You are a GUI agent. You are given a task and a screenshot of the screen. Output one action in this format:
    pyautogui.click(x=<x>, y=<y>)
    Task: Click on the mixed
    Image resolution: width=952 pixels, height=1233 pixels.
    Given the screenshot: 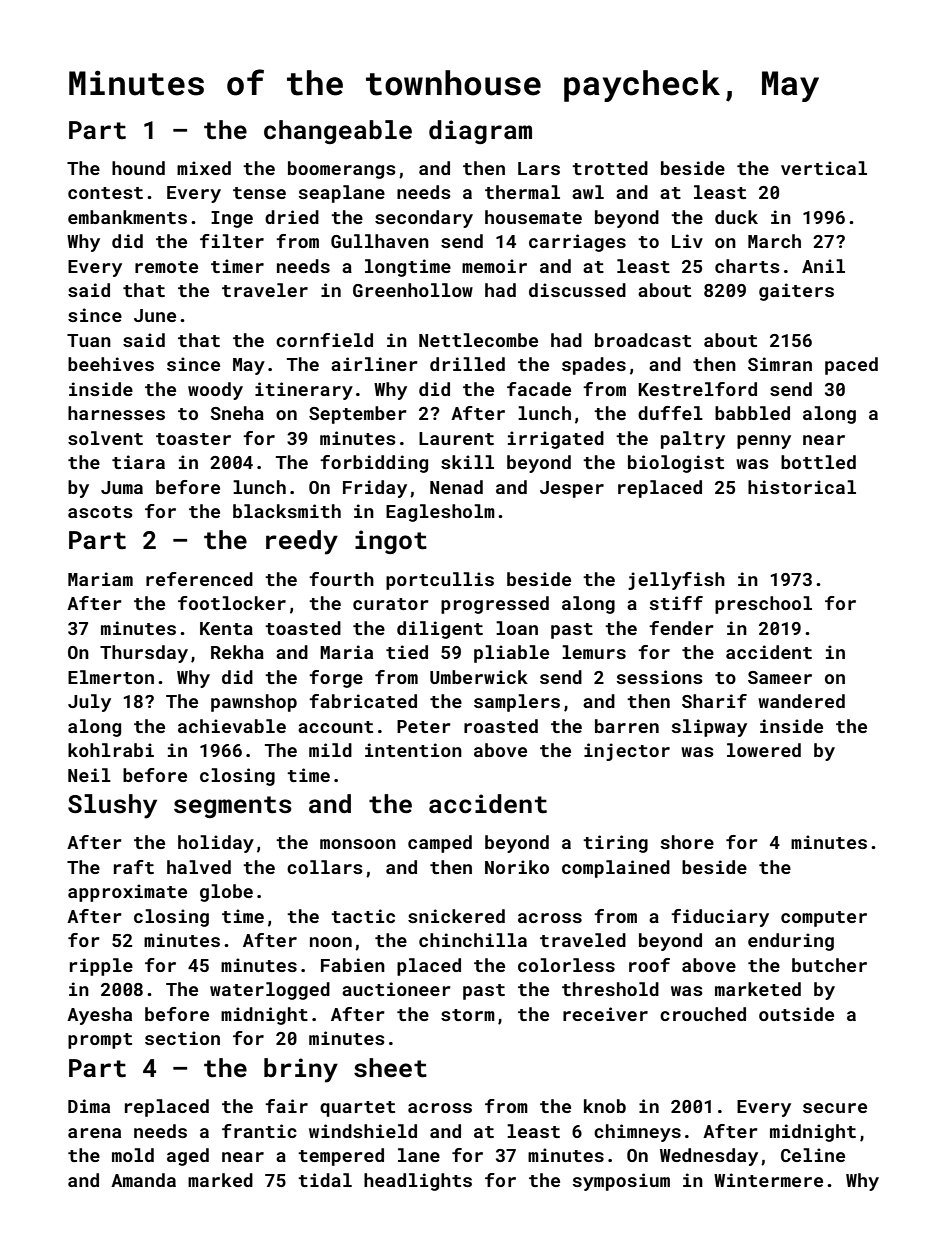 What is the action you would take?
    pyautogui.click(x=204, y=168)
